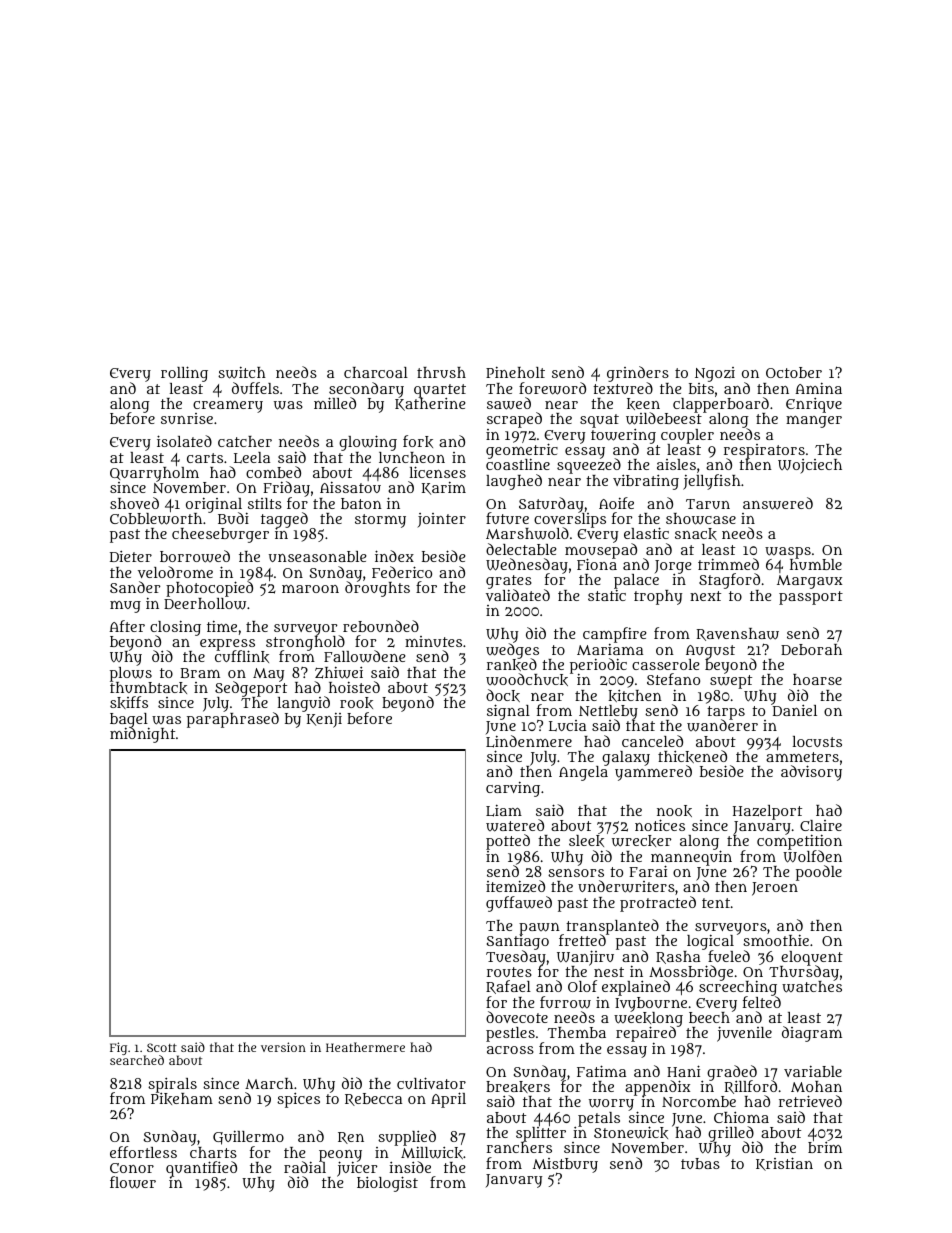  I want to click on rolling, so click(184, 374).
